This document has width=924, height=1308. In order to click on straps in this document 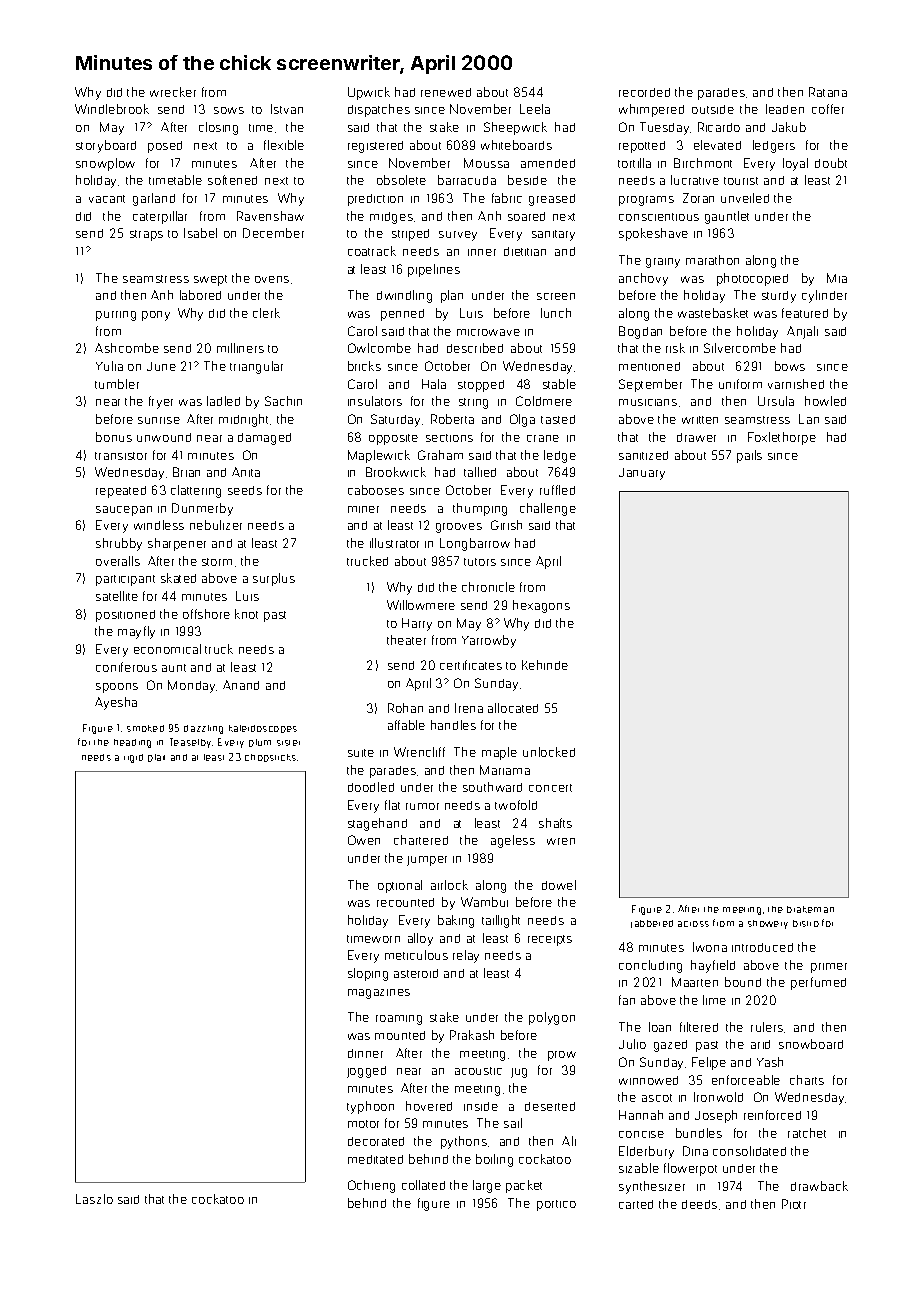, I will do `click(146, 235)`.
